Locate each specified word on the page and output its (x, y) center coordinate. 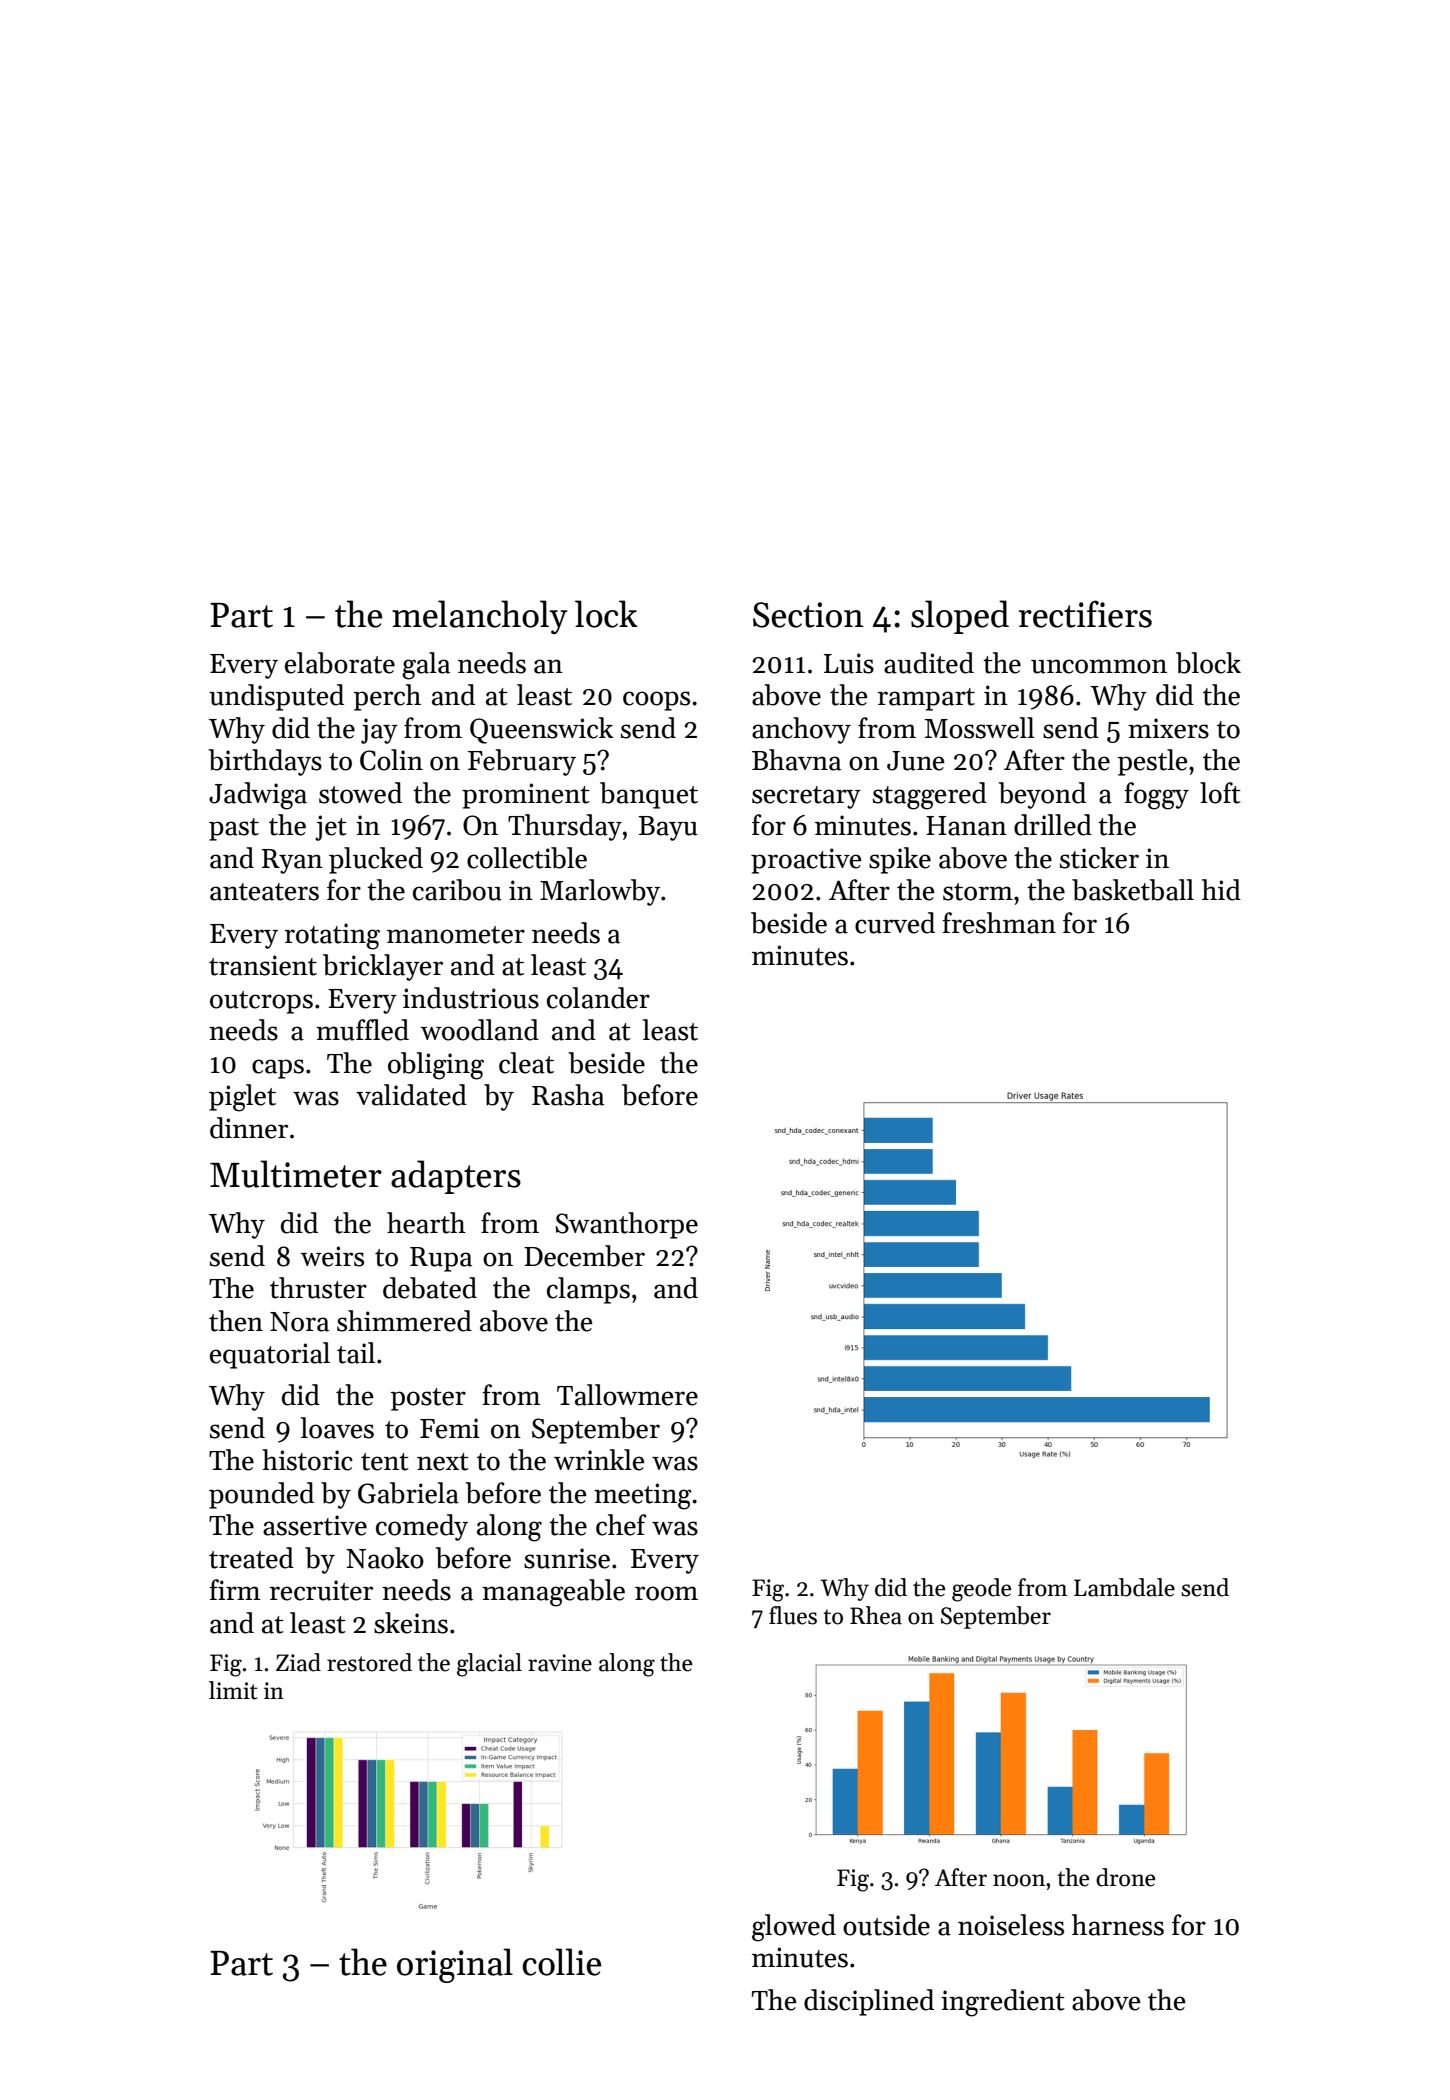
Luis (849, 663)
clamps (588, 1290)
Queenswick (541, 730)
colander (598, 998)
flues (793, 1615)
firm (235, 1589)
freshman (999, 923)
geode (981, 1590)
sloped (960, 617)
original (455, 1965)
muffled (362, 1030)
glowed (794, 1928)
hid (1221, 890)
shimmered (404, 1321)
